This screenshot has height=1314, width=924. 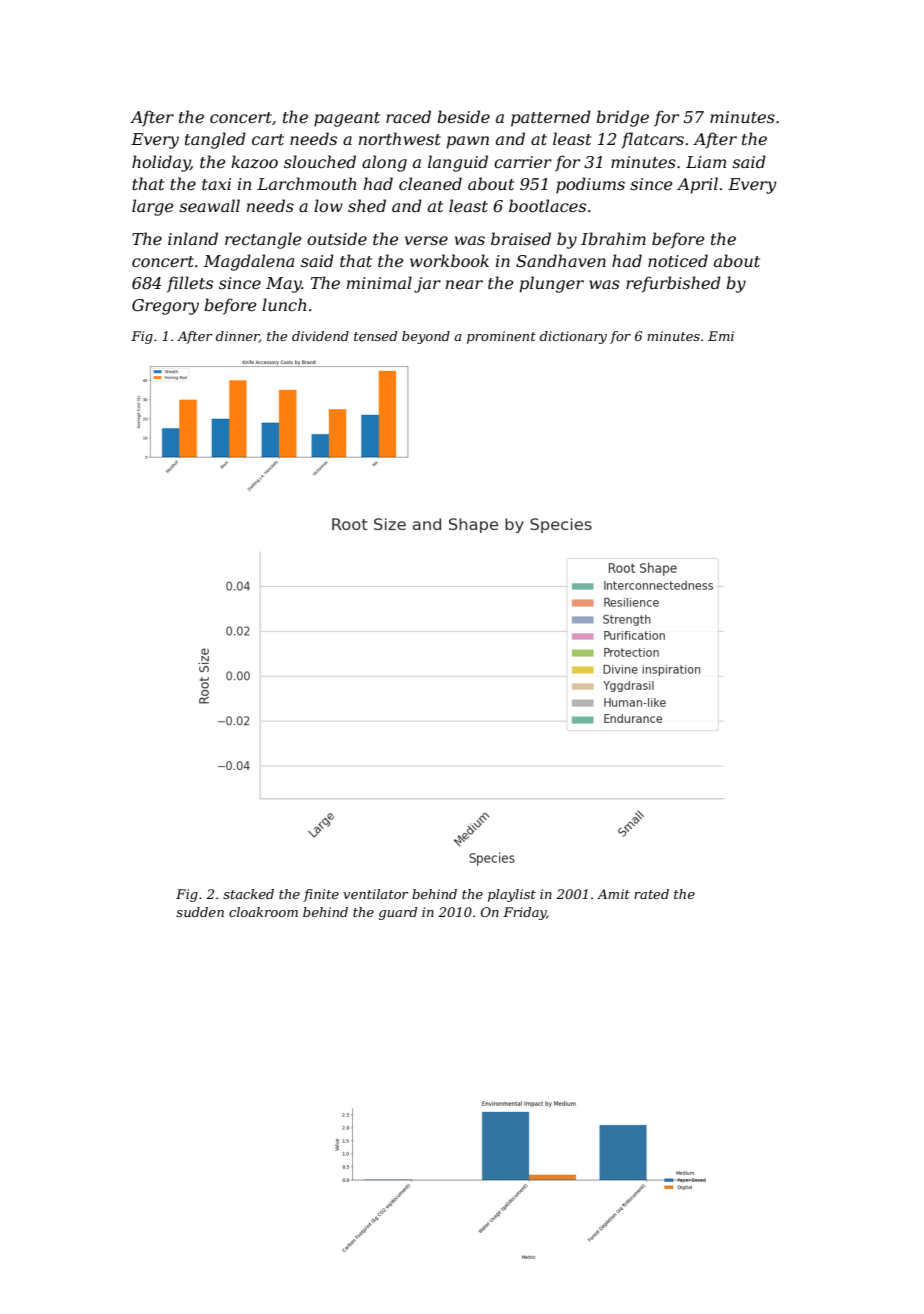 What do you see at coordinates (501, 337) in the screenshot?
I see `prominent` at bounding box center [501, 337].
